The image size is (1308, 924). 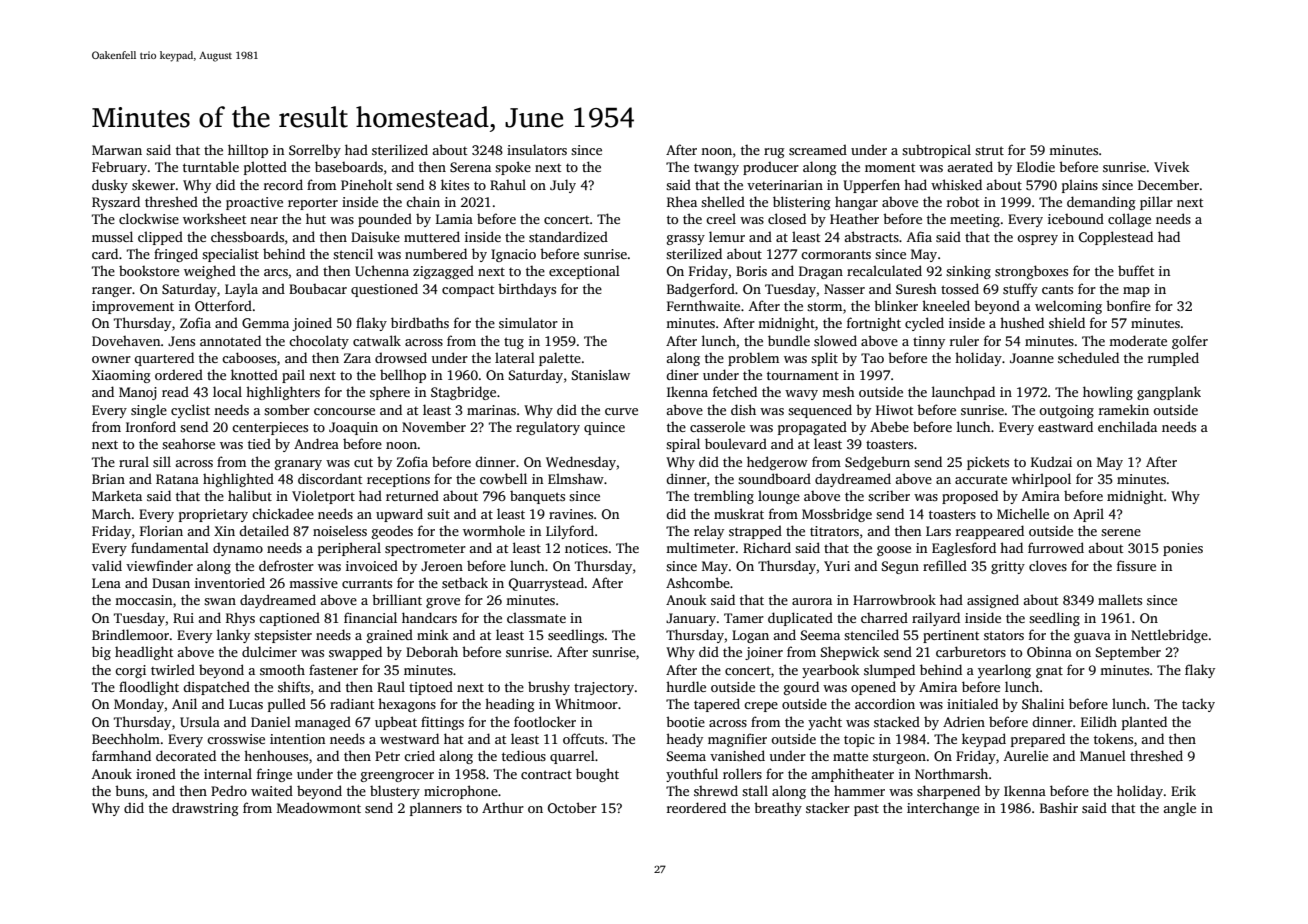 What do you see at coordinates (112, 236) in the screenshot?
I see `mussel` at bounding box center [112, 236].
